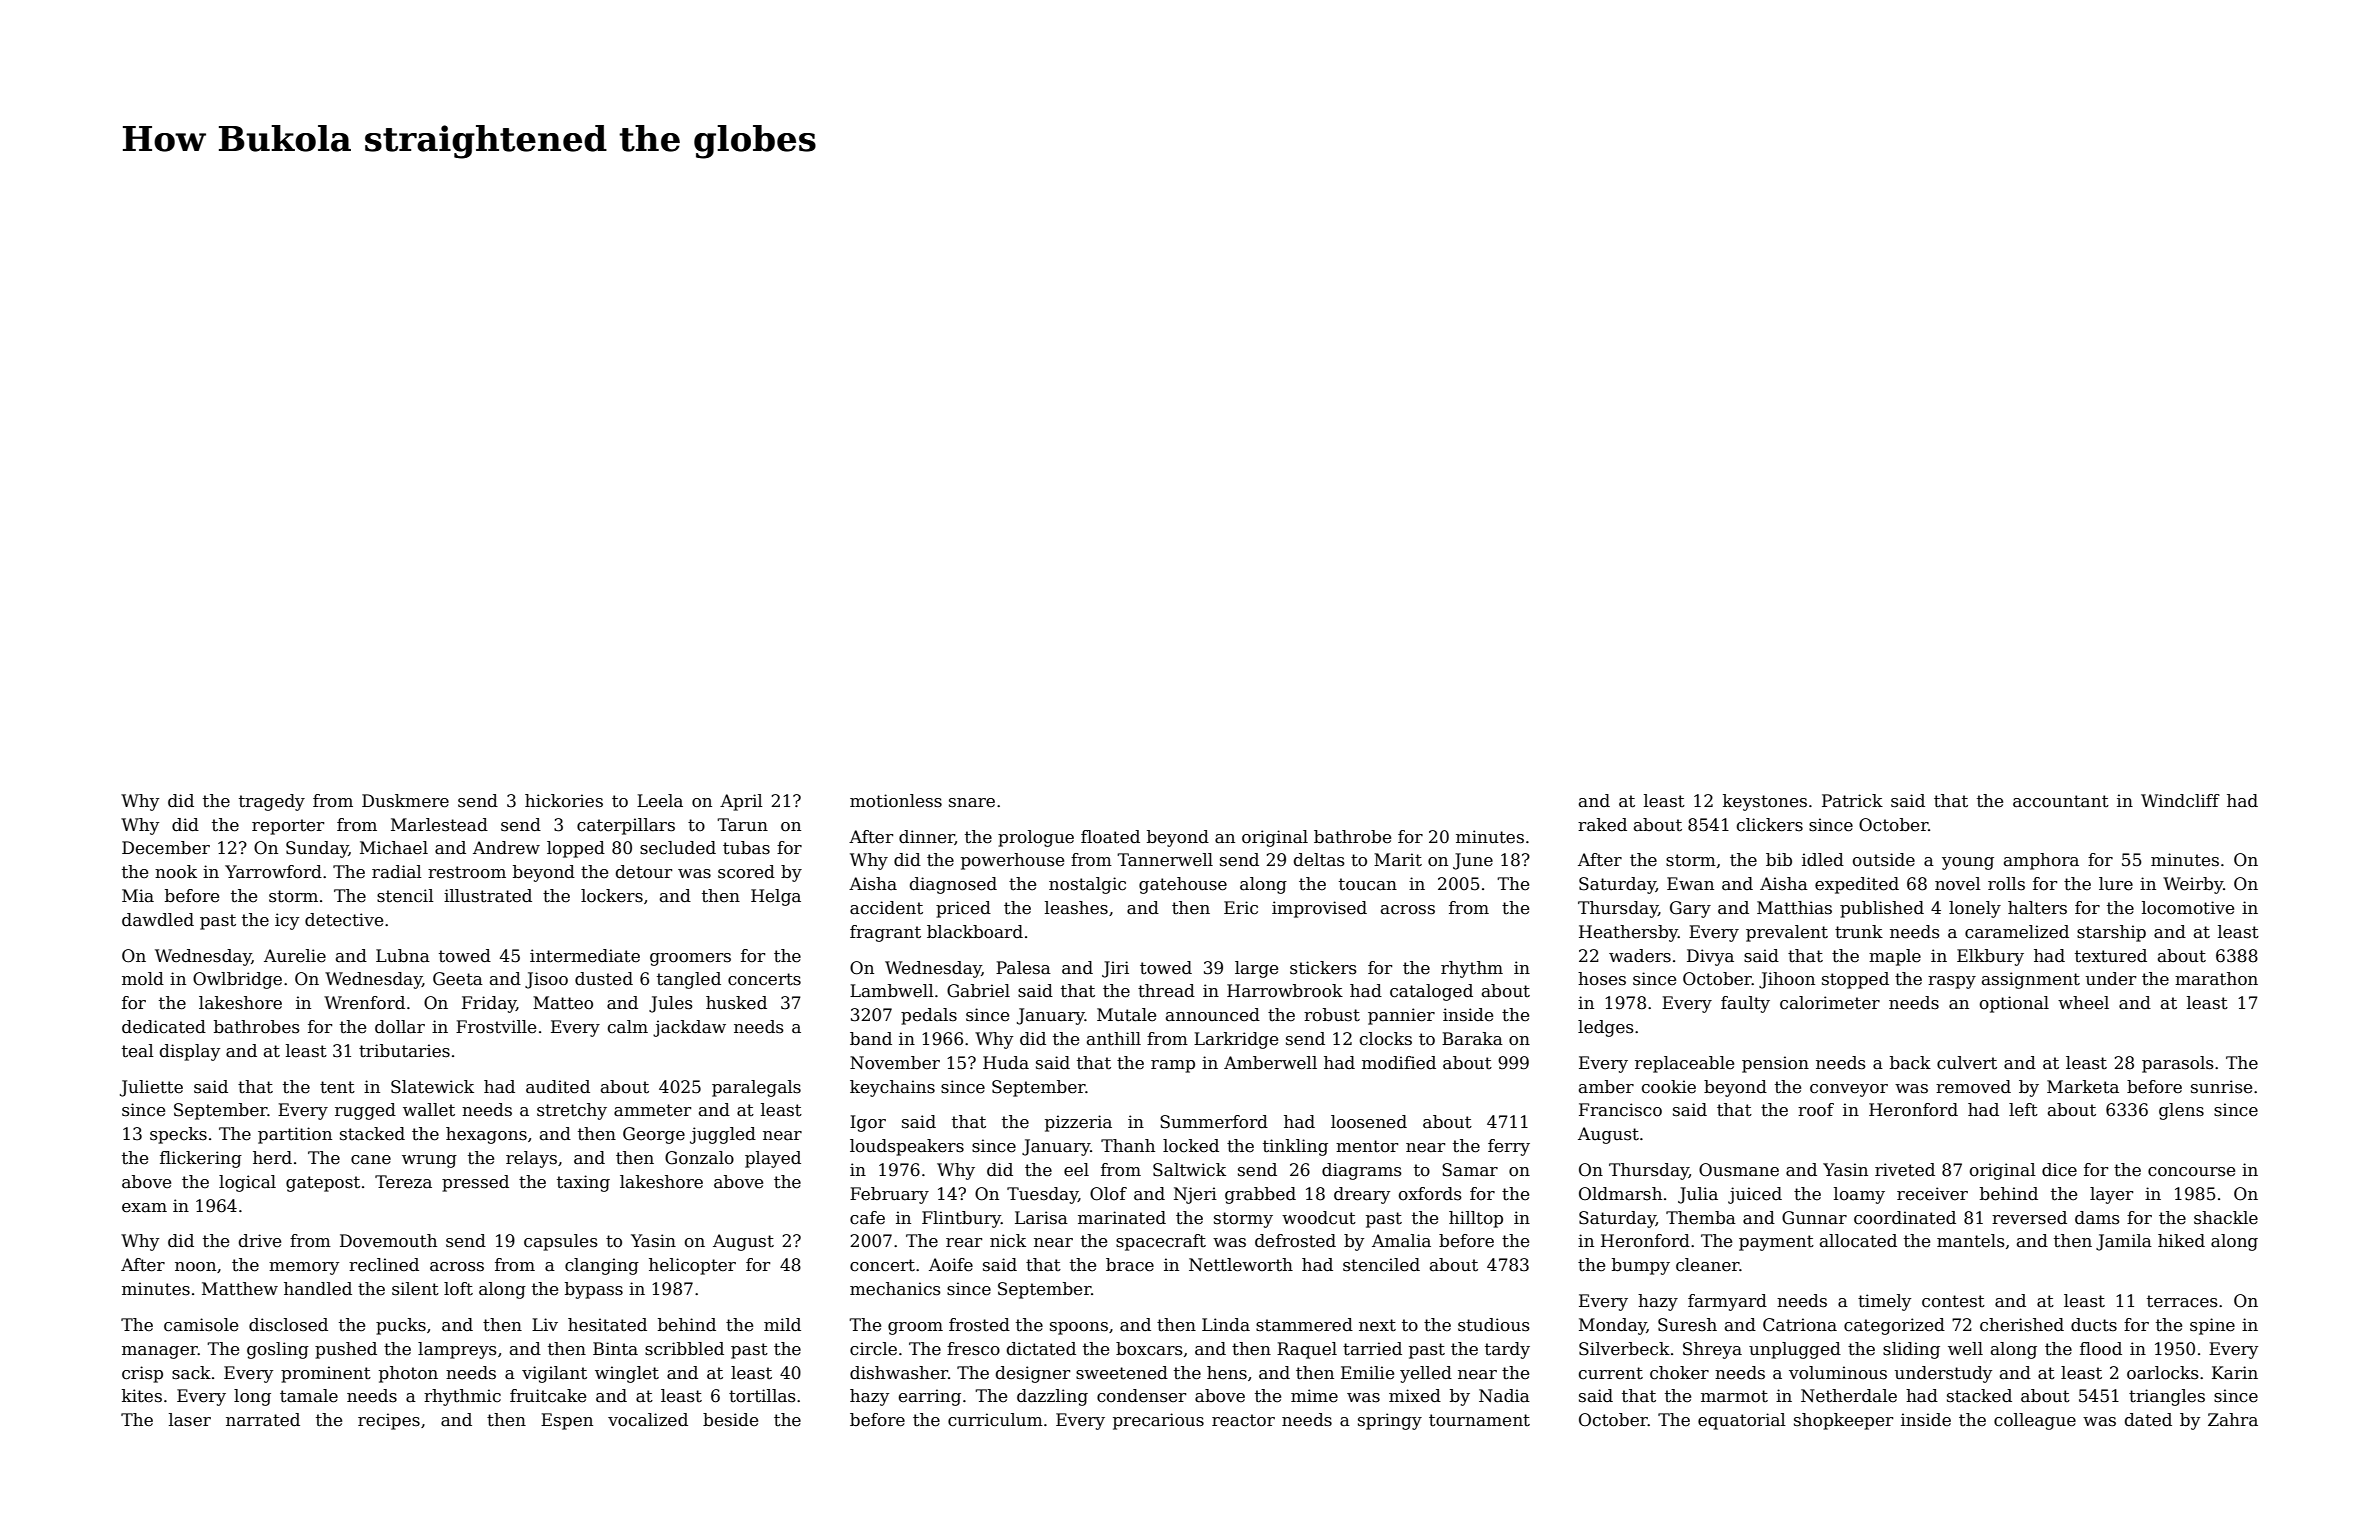 The width and height of the screenshot is (2380, 1540). What do you see at coordinates (326, 1374) in the screenshot?
I see `prominent` at bounding box center [326, 1374].
